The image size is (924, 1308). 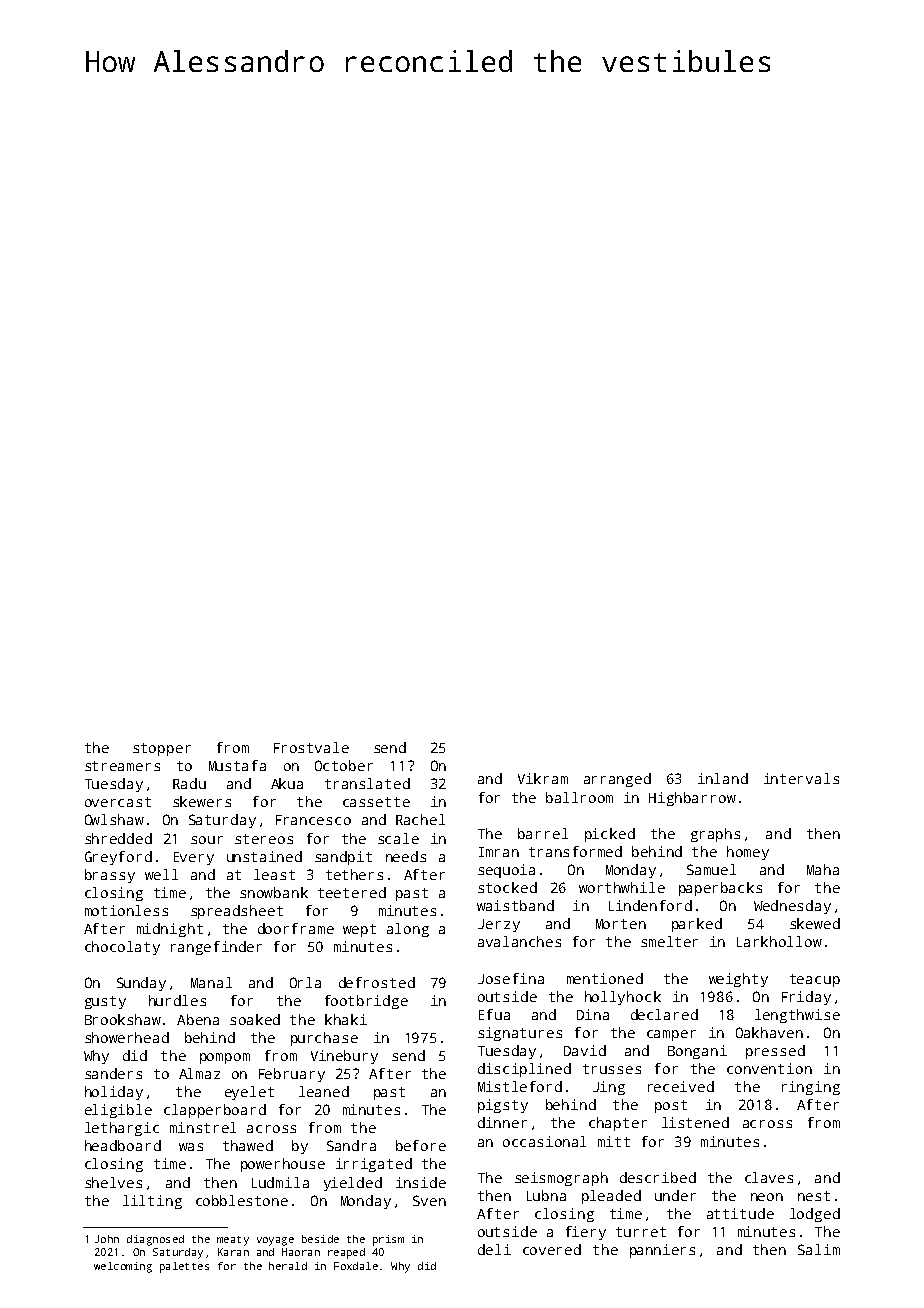 What do you see at coordinates (225, 1058) in the screenshot?
I see `pompom` at bounding box center [225, 1058].
